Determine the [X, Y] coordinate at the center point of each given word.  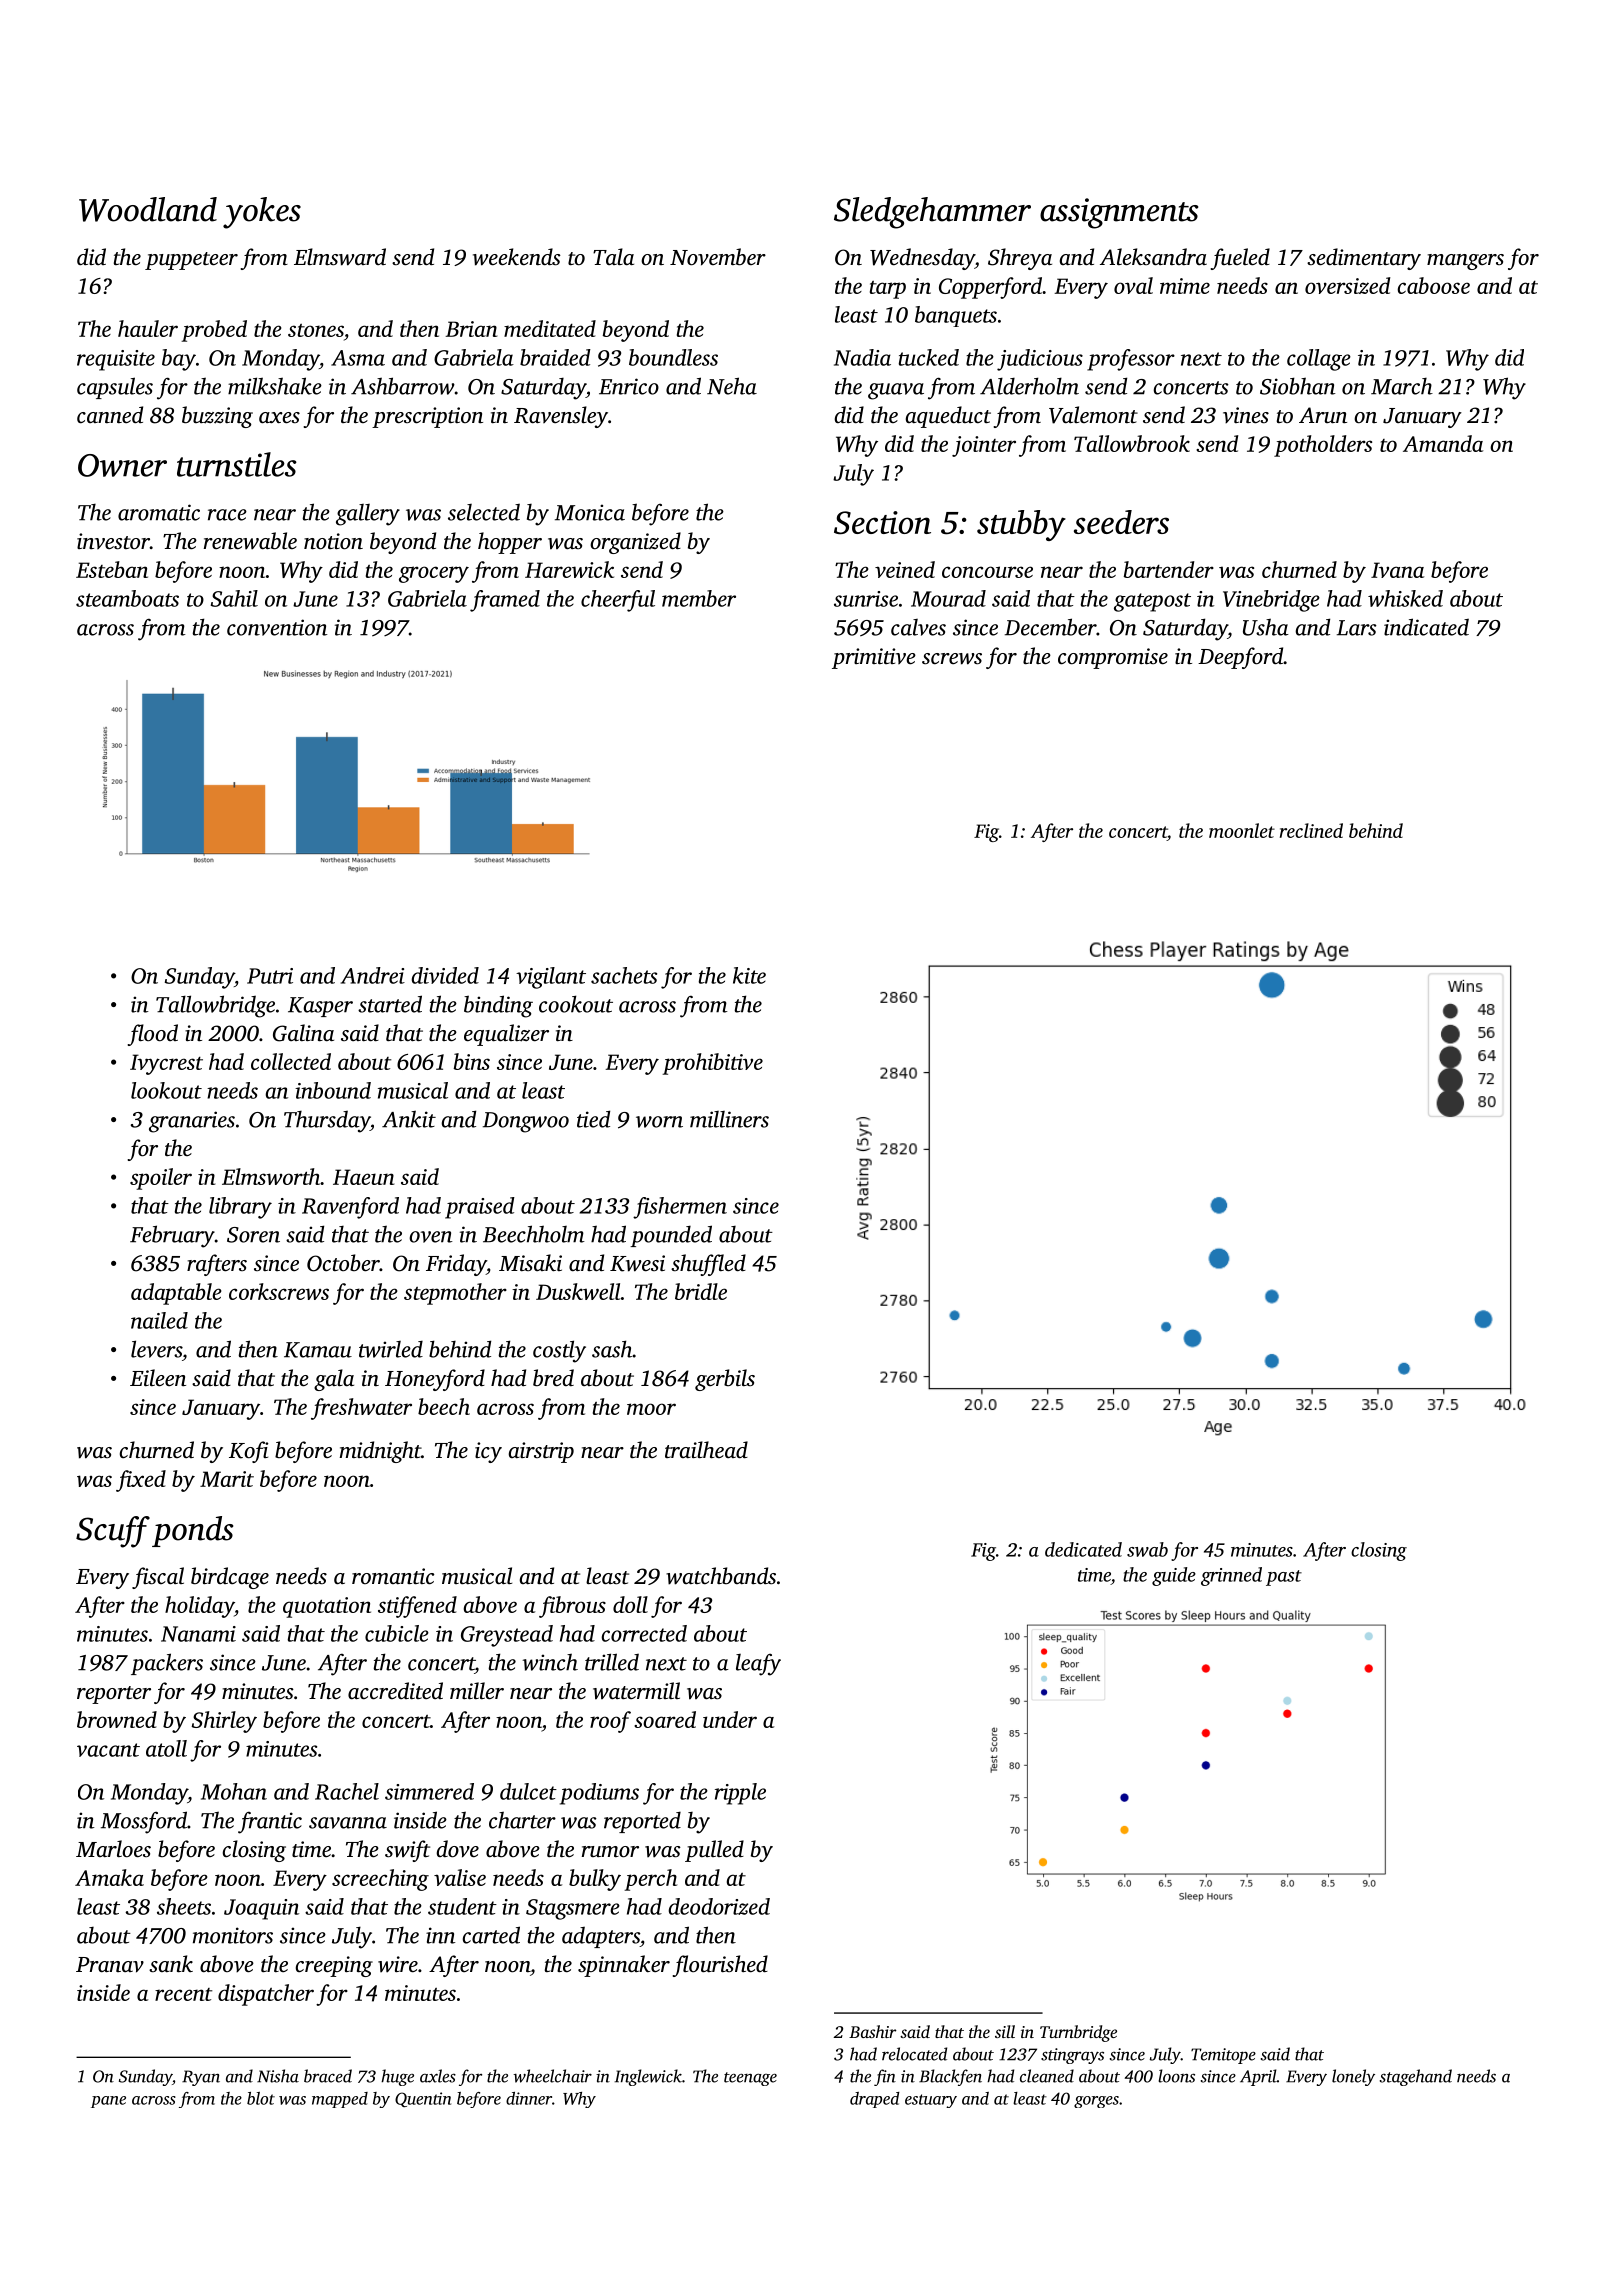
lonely [1353, 2077]
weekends [517, 257]
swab [1147, 1549]
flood [152, 1035]
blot [261, 2098]
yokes [262, 213]
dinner [529, 2098]
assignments [1119, 213]
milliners [729, 1119]
